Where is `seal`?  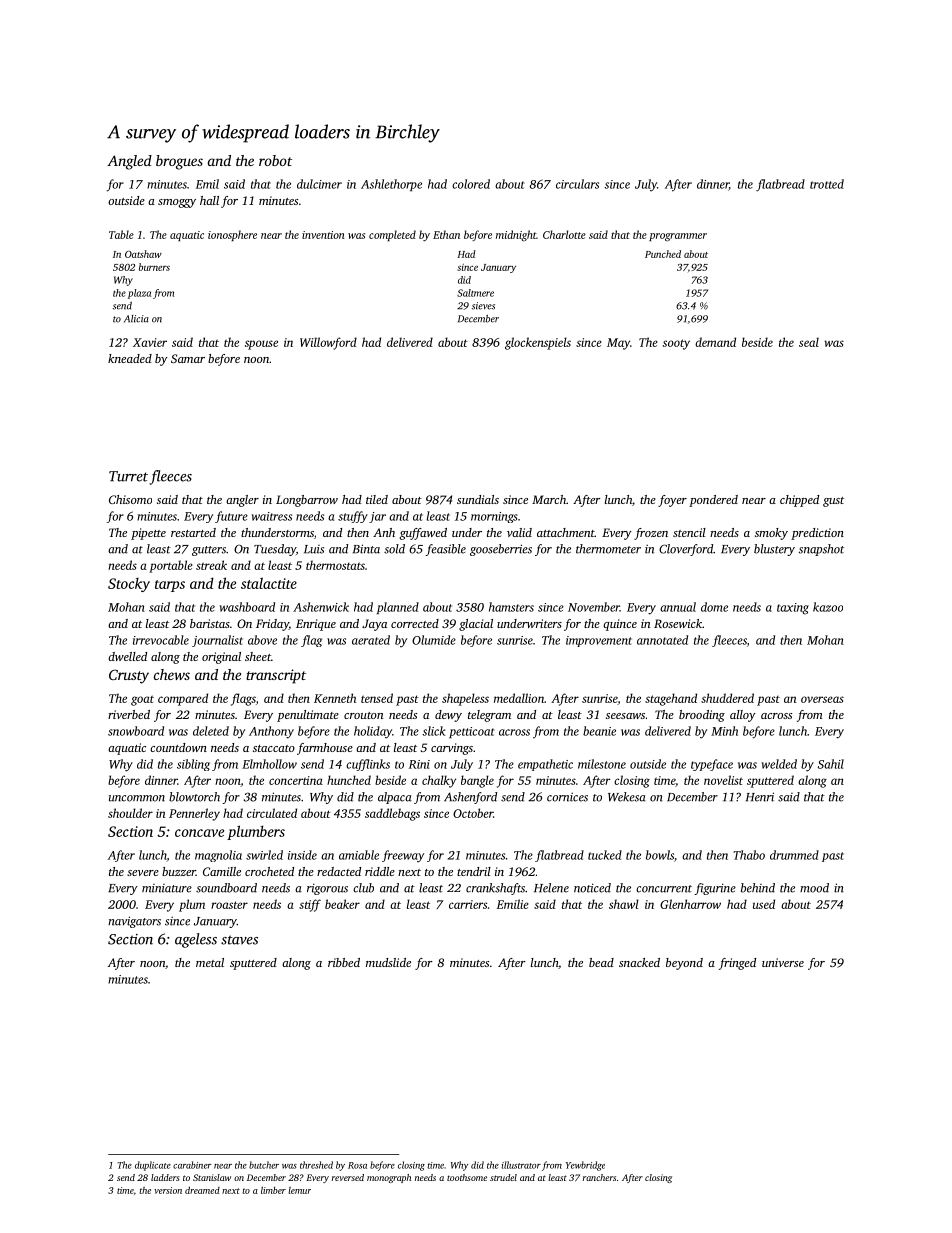 seal is located at coordinates (809, 342).
